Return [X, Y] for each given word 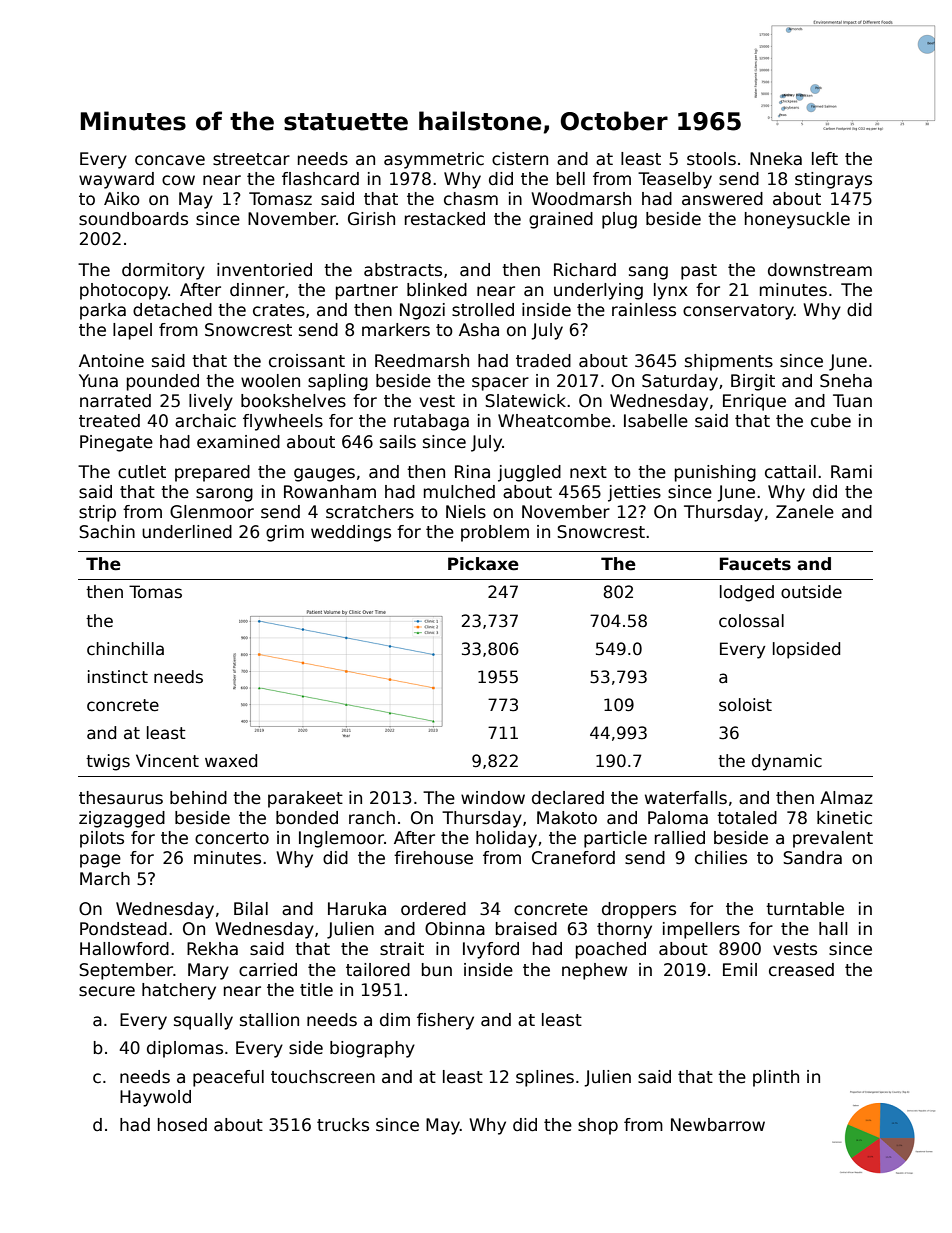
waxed [231, 761]
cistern [520, 159]
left [825, 159]
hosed [182, 1125]
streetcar [251, 159]
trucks [343, 1125]
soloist [745, 705]
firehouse [433, 858]
